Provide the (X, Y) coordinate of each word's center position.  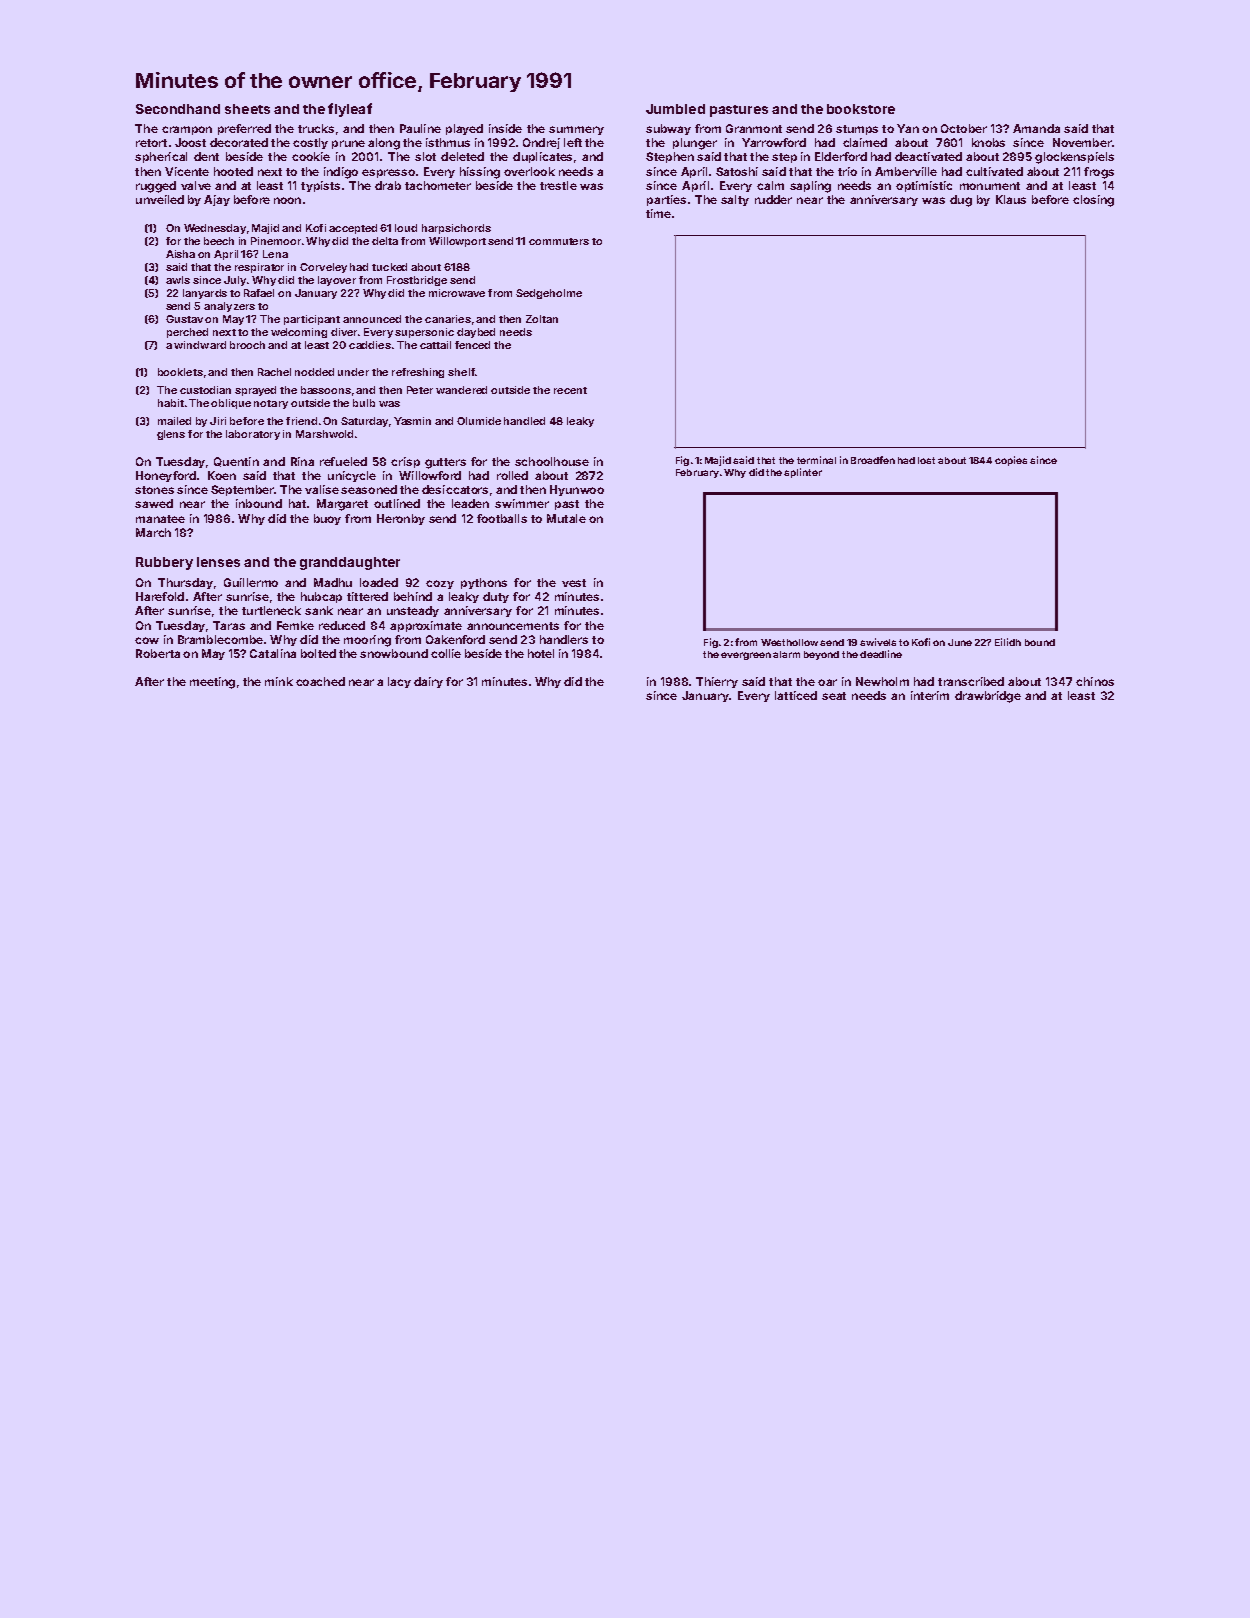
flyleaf (350, 110)
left (573, 142)
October (964, 128)
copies (1011, 461)
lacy (399, 682)
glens (171, 435)
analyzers (229, 307)
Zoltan (542, 319)
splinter (803, 473)
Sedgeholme (549, 294)
